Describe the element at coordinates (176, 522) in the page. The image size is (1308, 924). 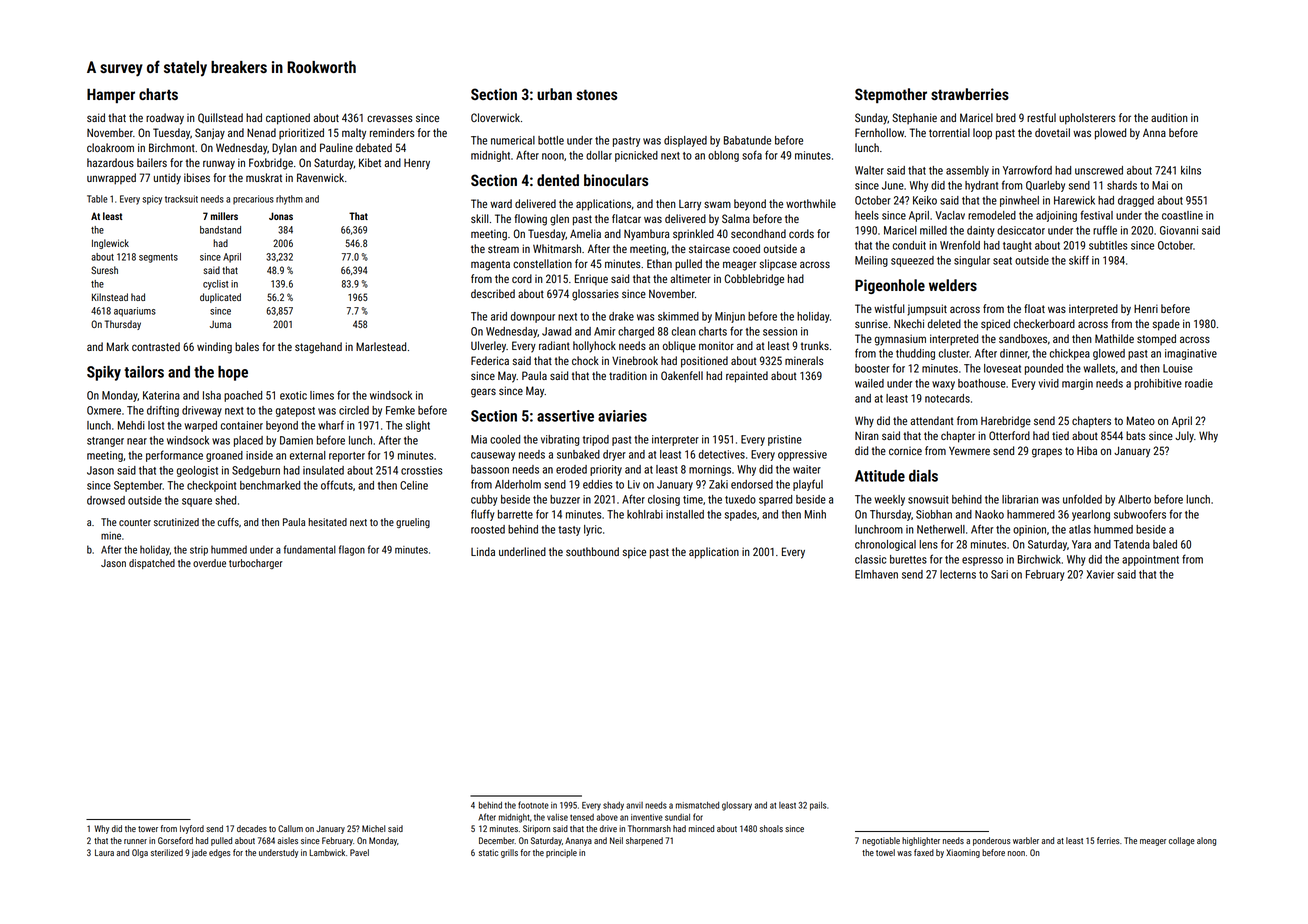
I see `scrutinized` at that location.
